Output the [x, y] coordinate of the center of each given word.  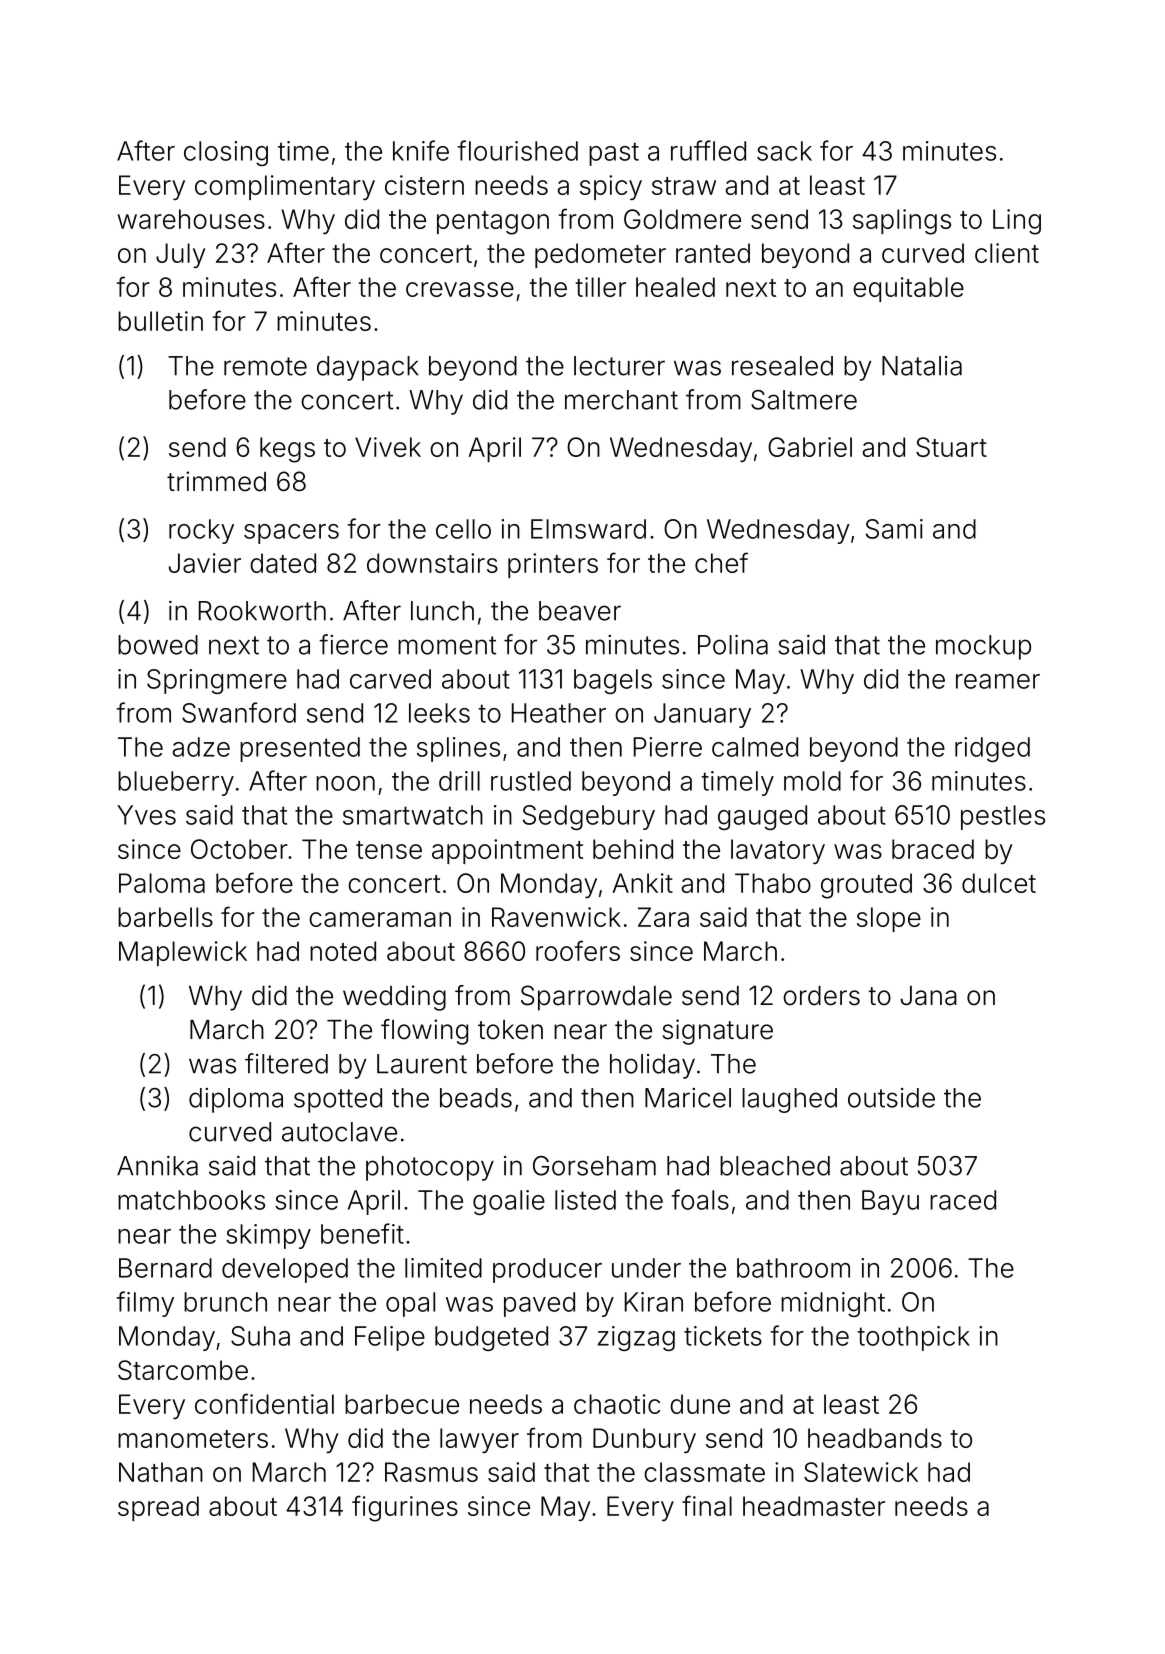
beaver [580, 611]
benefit [362, 1233]
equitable [908, 289]
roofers [578, 950]
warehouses [191, 219]
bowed [158, 645]
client [1007, 253]
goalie [509, 1202]
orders [821, 996]
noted [343, 951]
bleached [775, 1166]
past [614, 154]
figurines [405, 1508]
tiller [601, 287]
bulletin [160, 321]
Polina [733, 645]
